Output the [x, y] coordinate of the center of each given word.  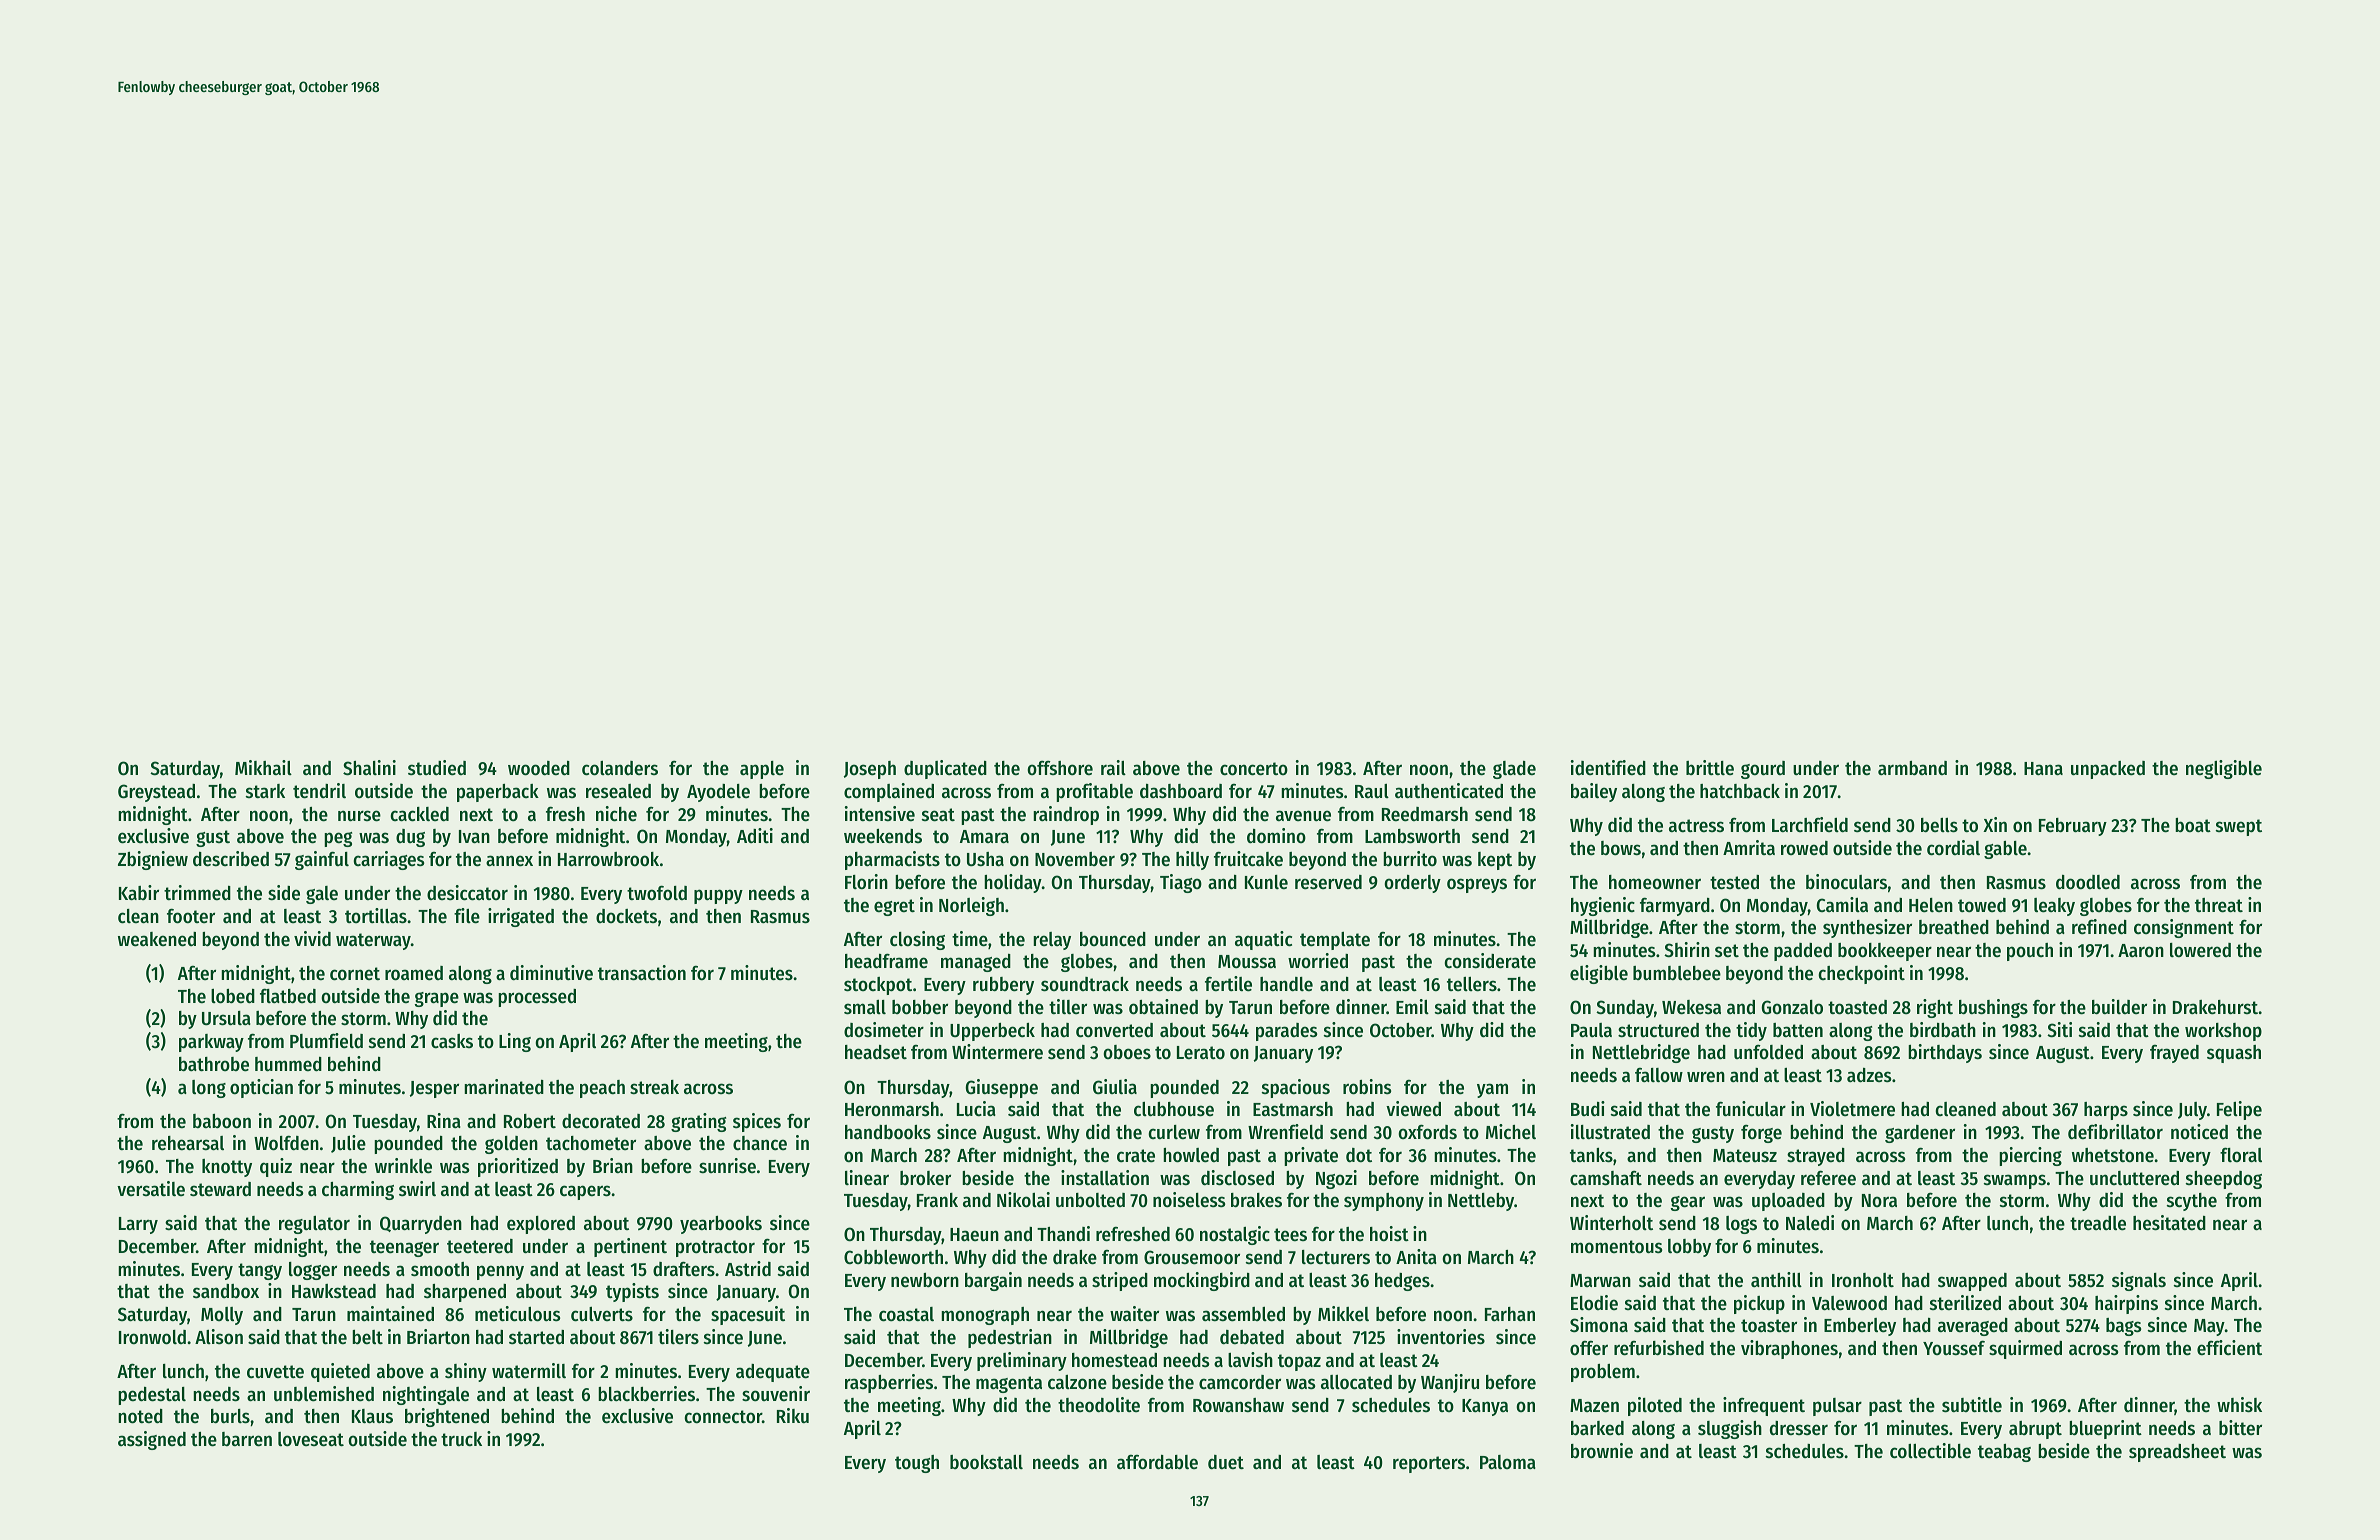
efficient [2229, 1348]
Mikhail [263, 767]
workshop [2223, 1032]
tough [917, 1464]
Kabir [139, 892]
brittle [1710, 767]
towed [1982, 905]
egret [894, 907]
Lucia [976, 1109]
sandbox [226, 1291]
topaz [1299, 1362]
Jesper [434, 1089]
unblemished [324, 1394]
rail [1113, 767]
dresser [1799, 1428]
